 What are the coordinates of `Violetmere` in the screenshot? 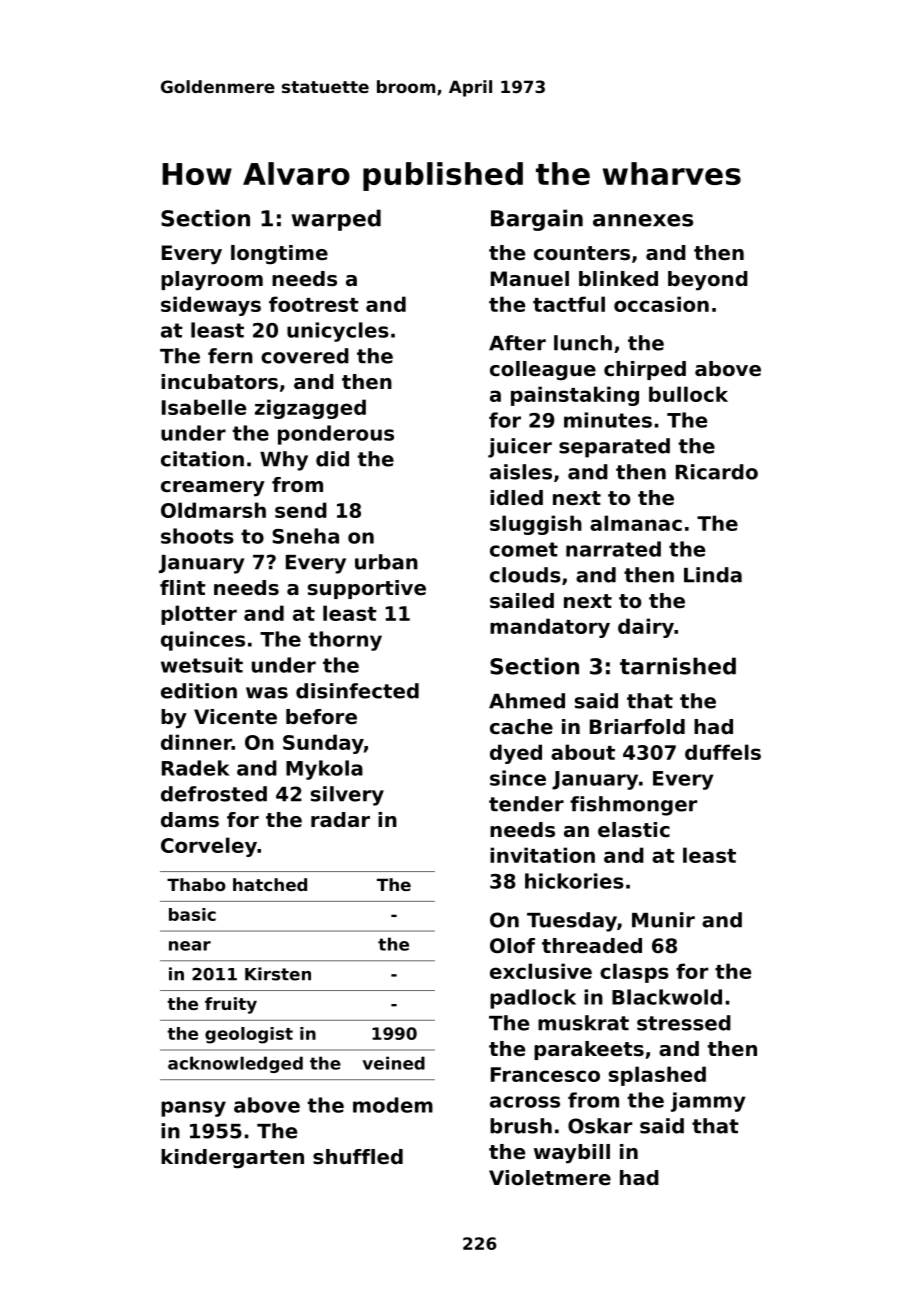 It's located at (550, 1178).
